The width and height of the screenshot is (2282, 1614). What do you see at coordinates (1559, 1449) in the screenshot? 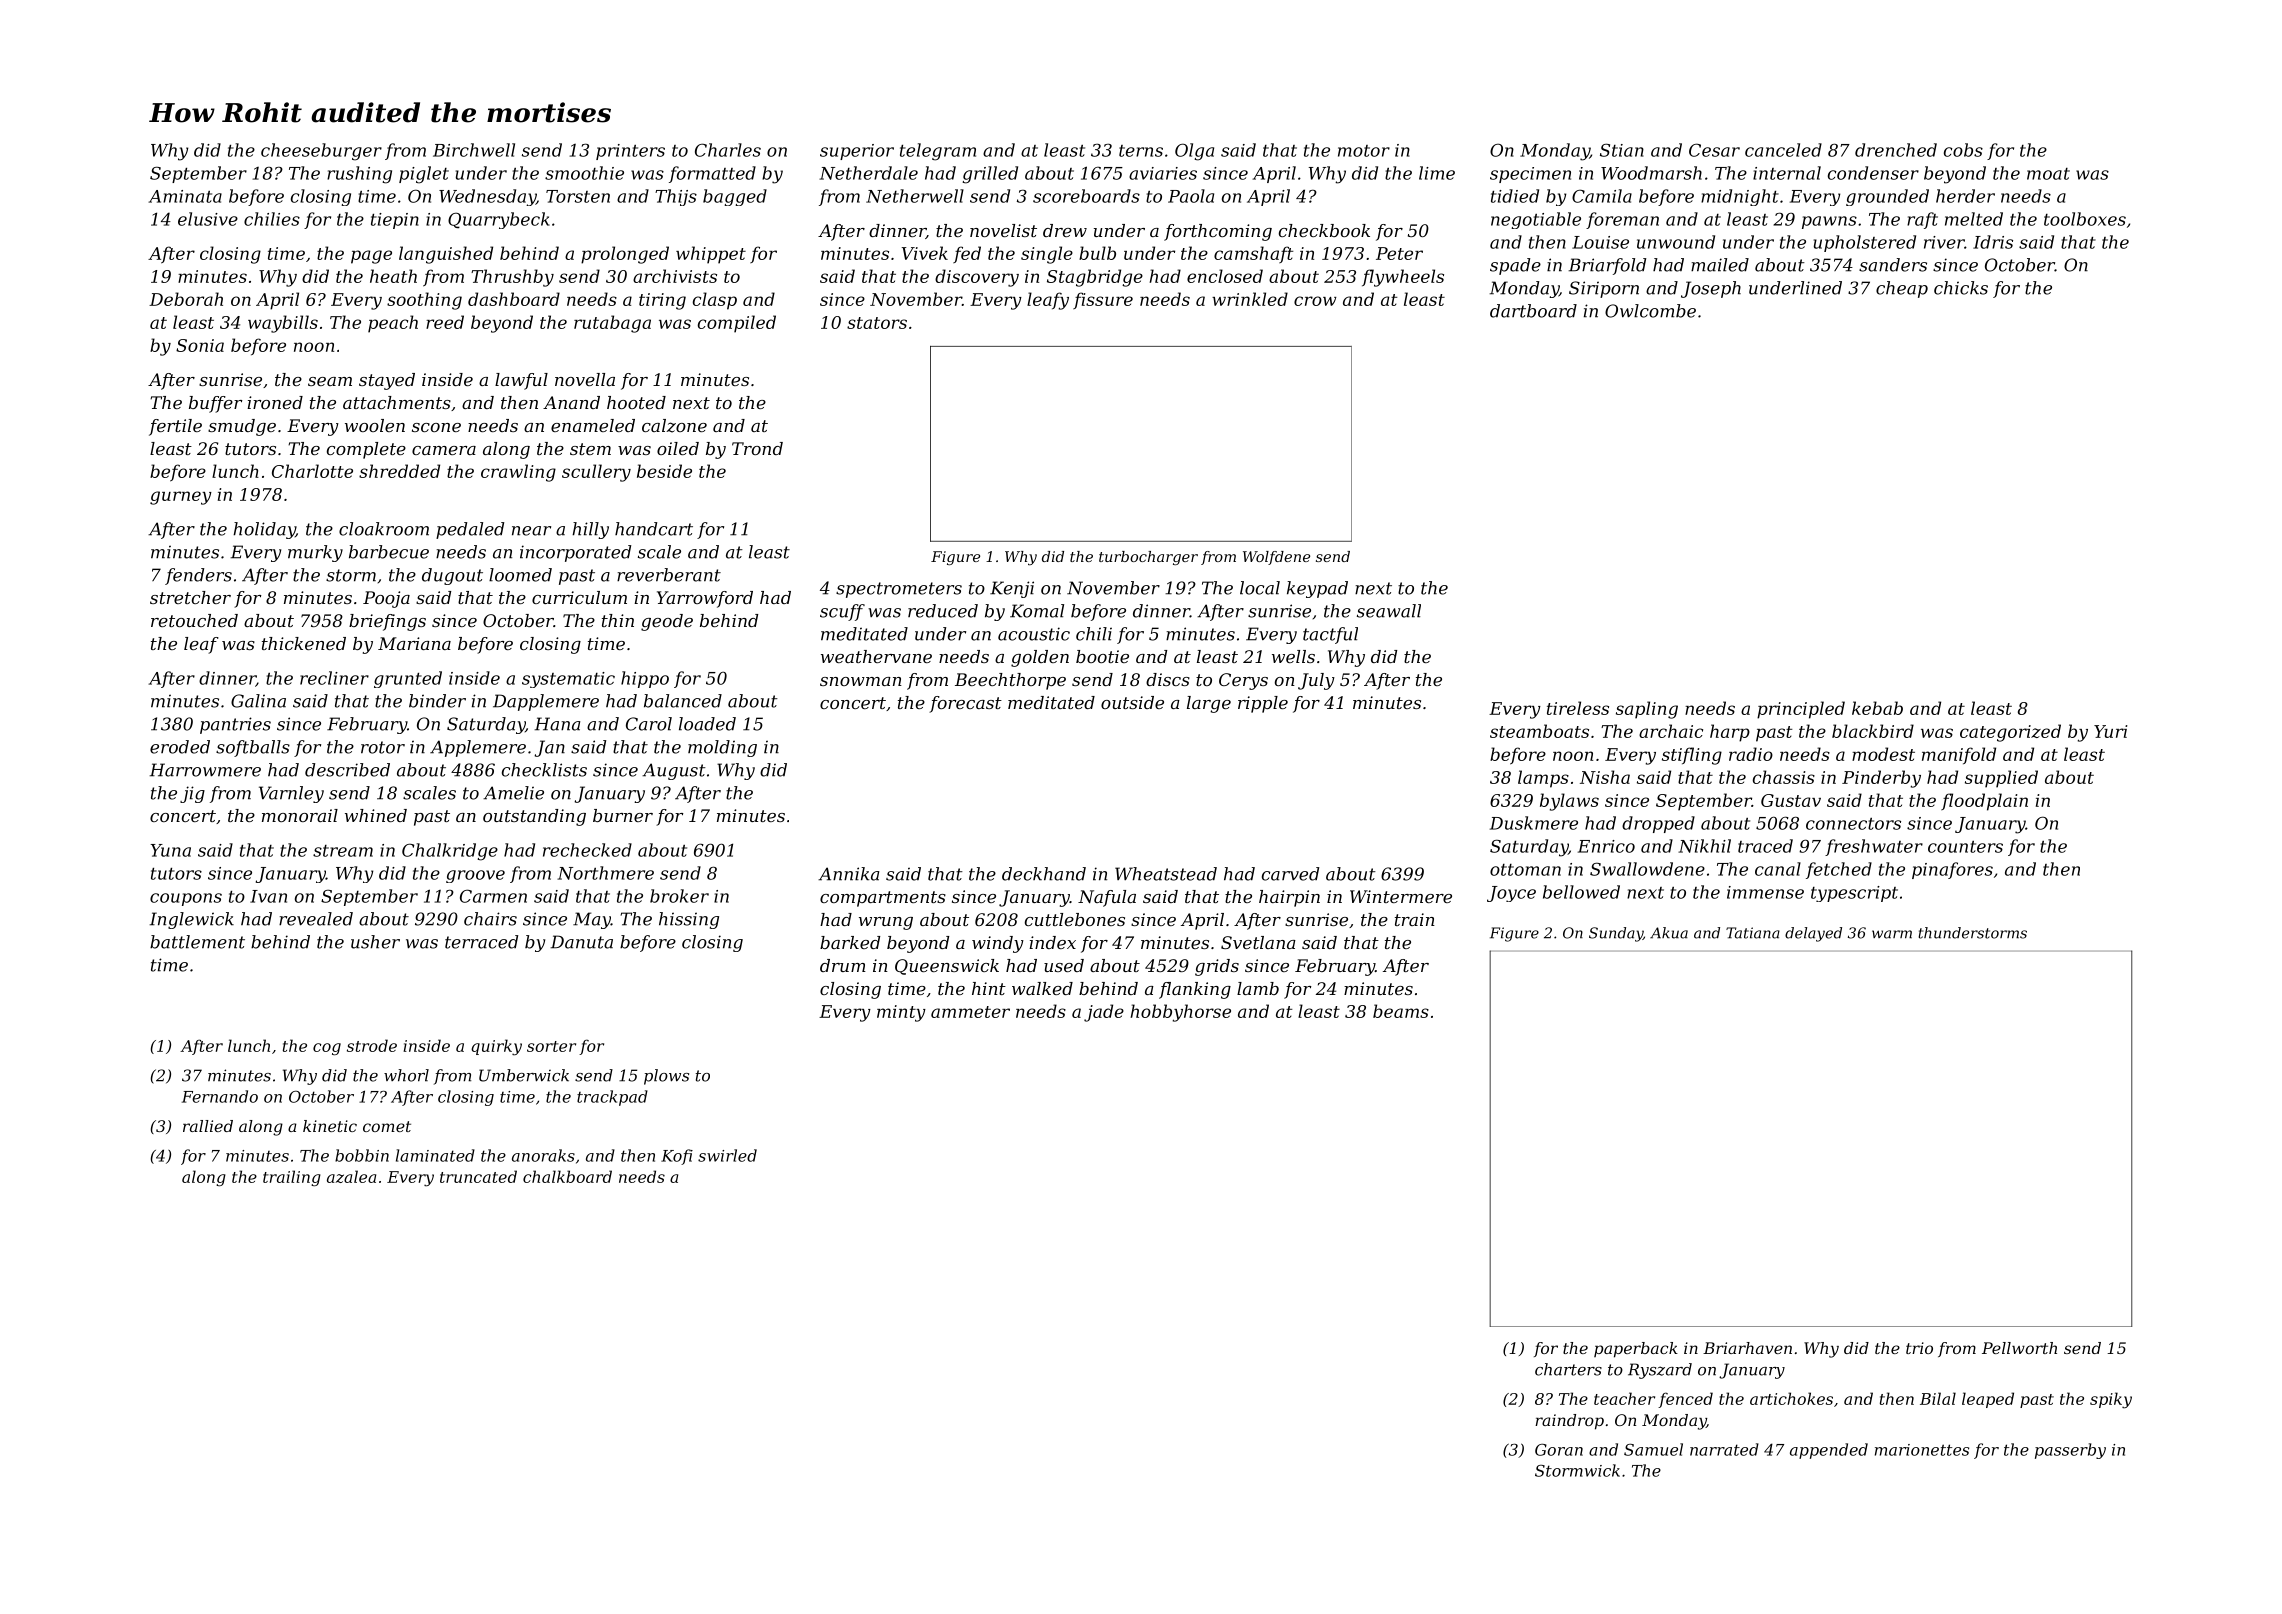
I see `Goran` at bounding box center [1559, 1449].
